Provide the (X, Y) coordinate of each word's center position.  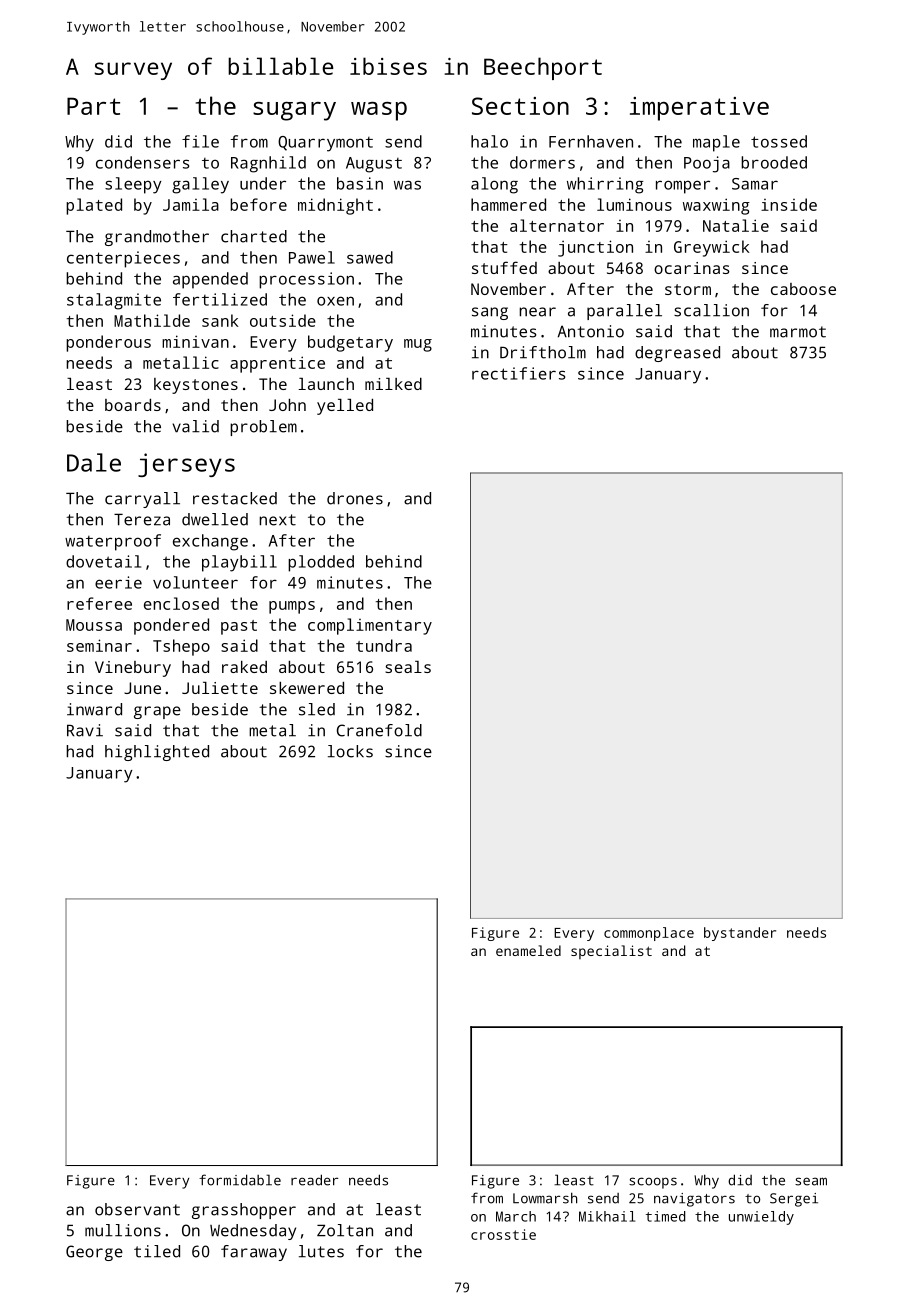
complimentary (370, 626)
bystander (740, 934)
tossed (779, 141)
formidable (240, 1180)
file (200, 141)
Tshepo (181, 647)
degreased (677, 354)
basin (360, 183)
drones (355, 498)
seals (408, 667)
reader (315, 1180)
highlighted (157, 753)
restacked (235, 498)
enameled (528, 950)
